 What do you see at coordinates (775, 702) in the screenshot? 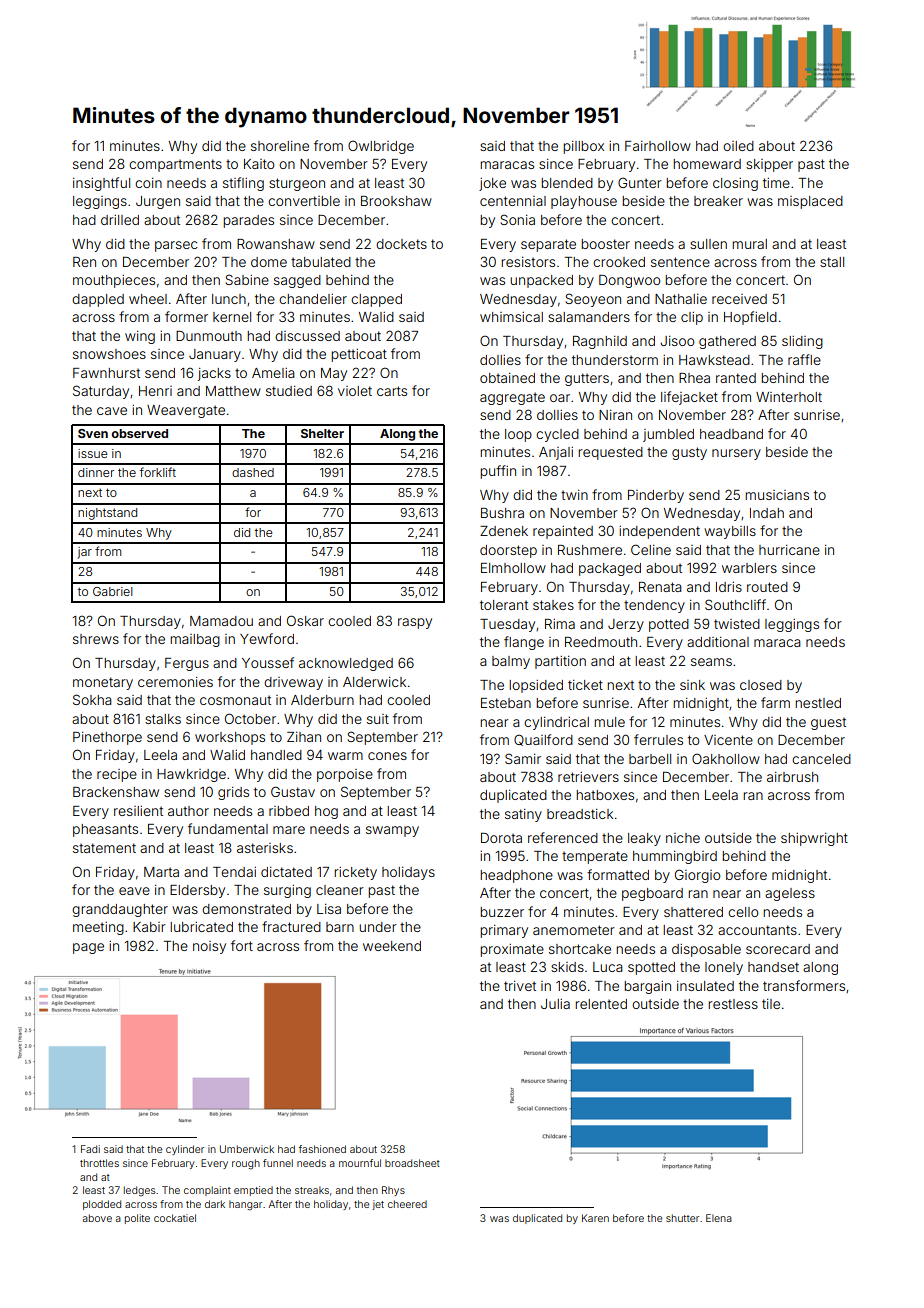
I see `farm` at bounding box center [775, 702].
